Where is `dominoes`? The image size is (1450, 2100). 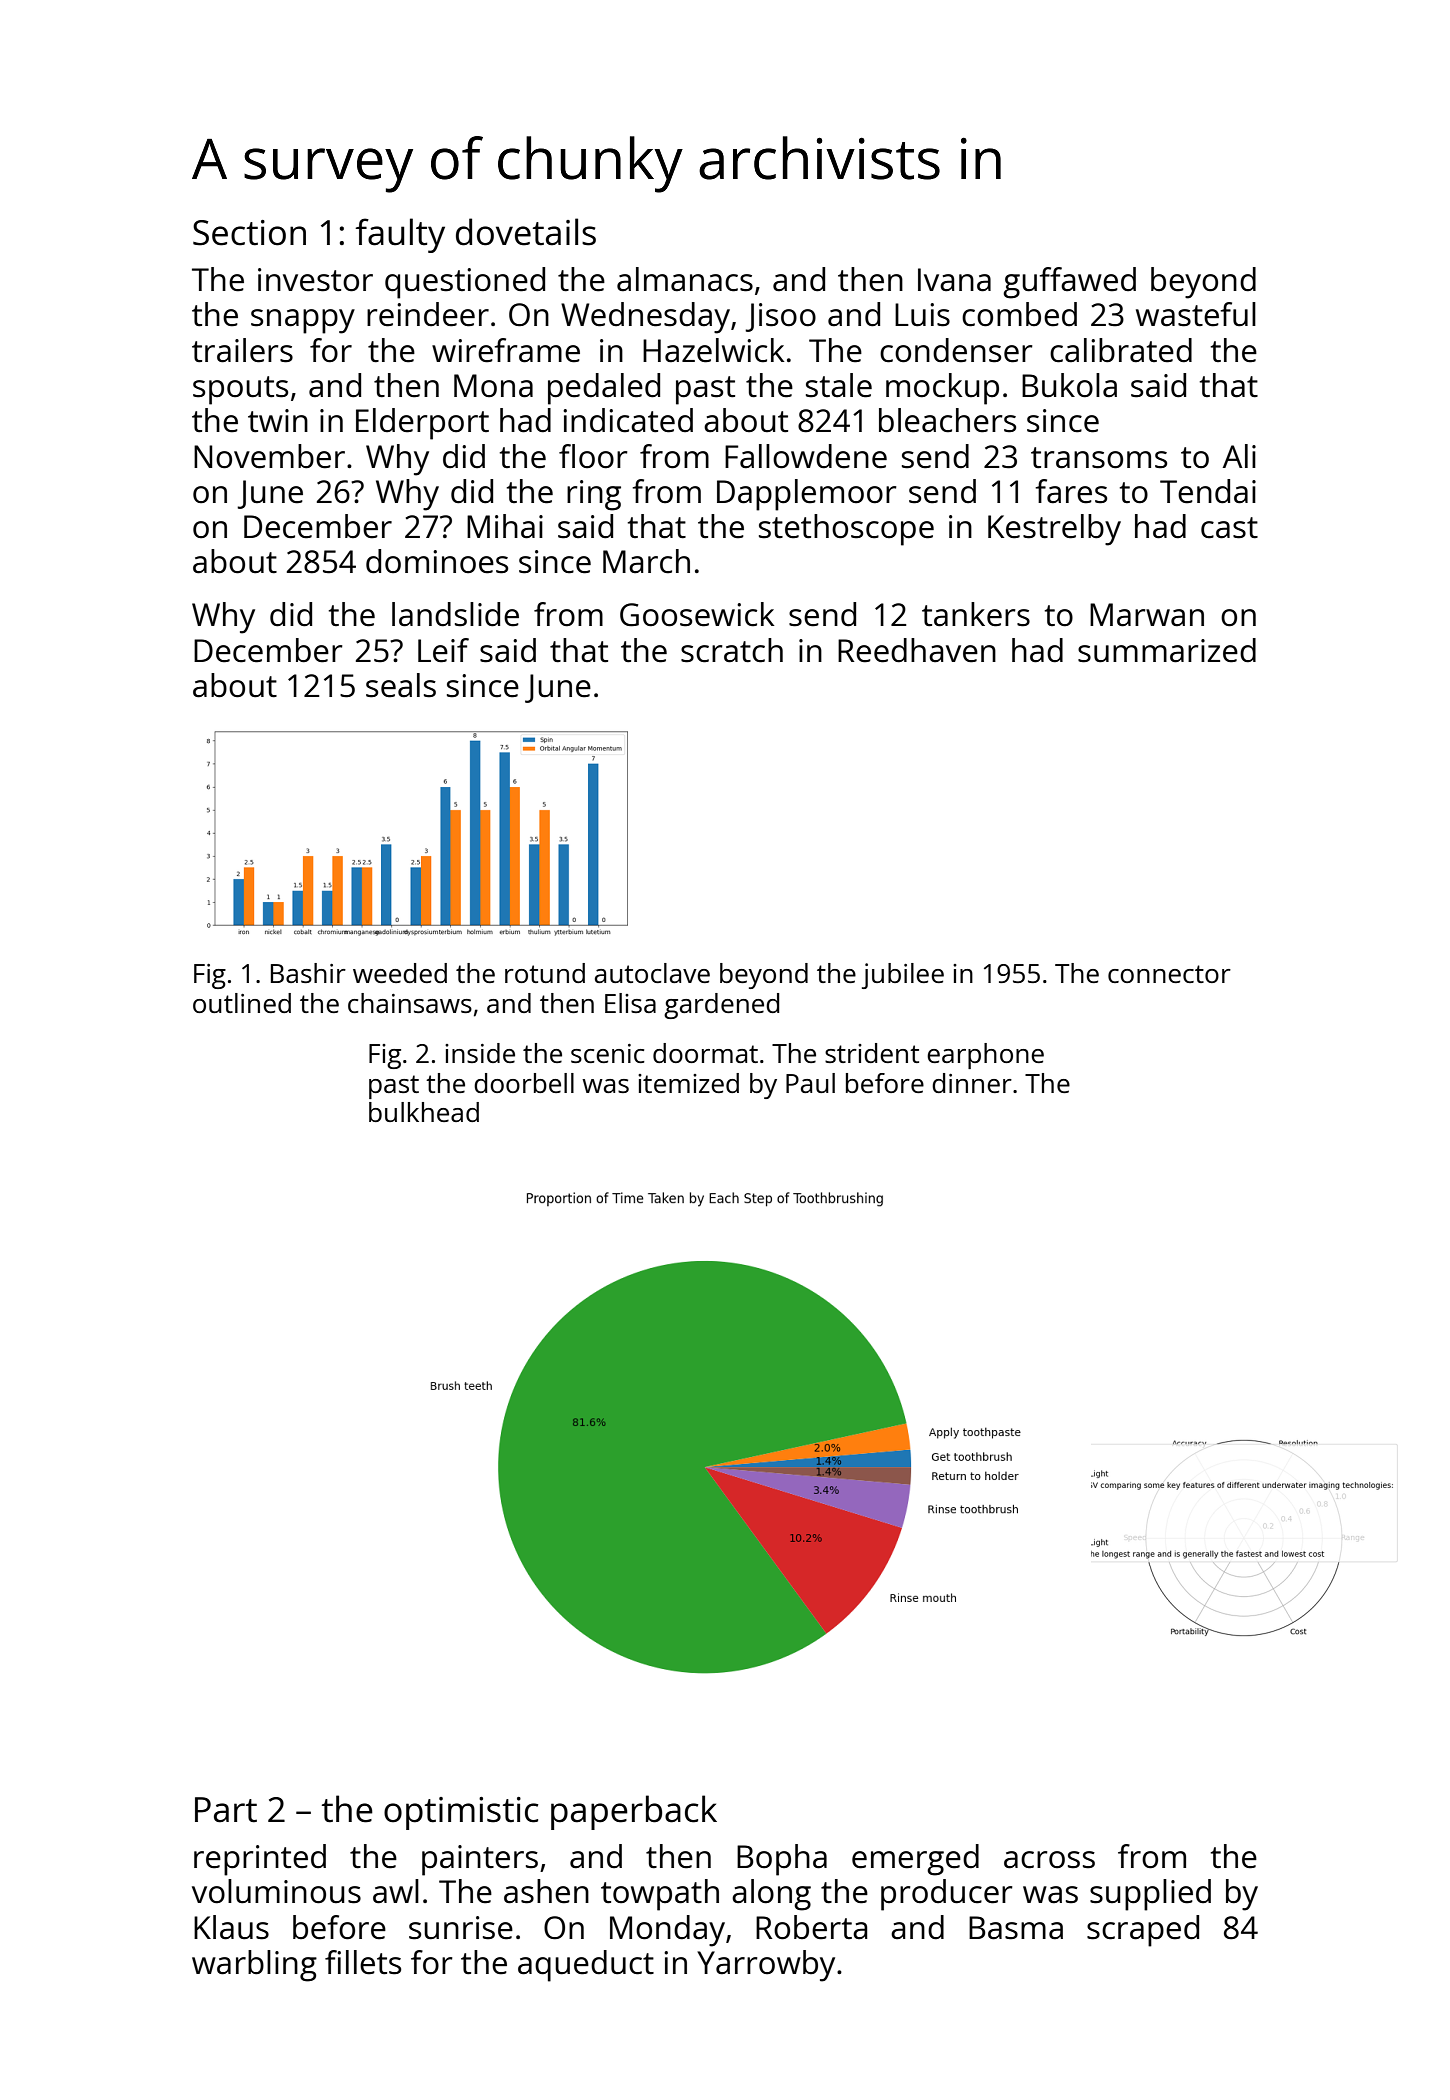
dominoes is located at coordinates (437, 561).
